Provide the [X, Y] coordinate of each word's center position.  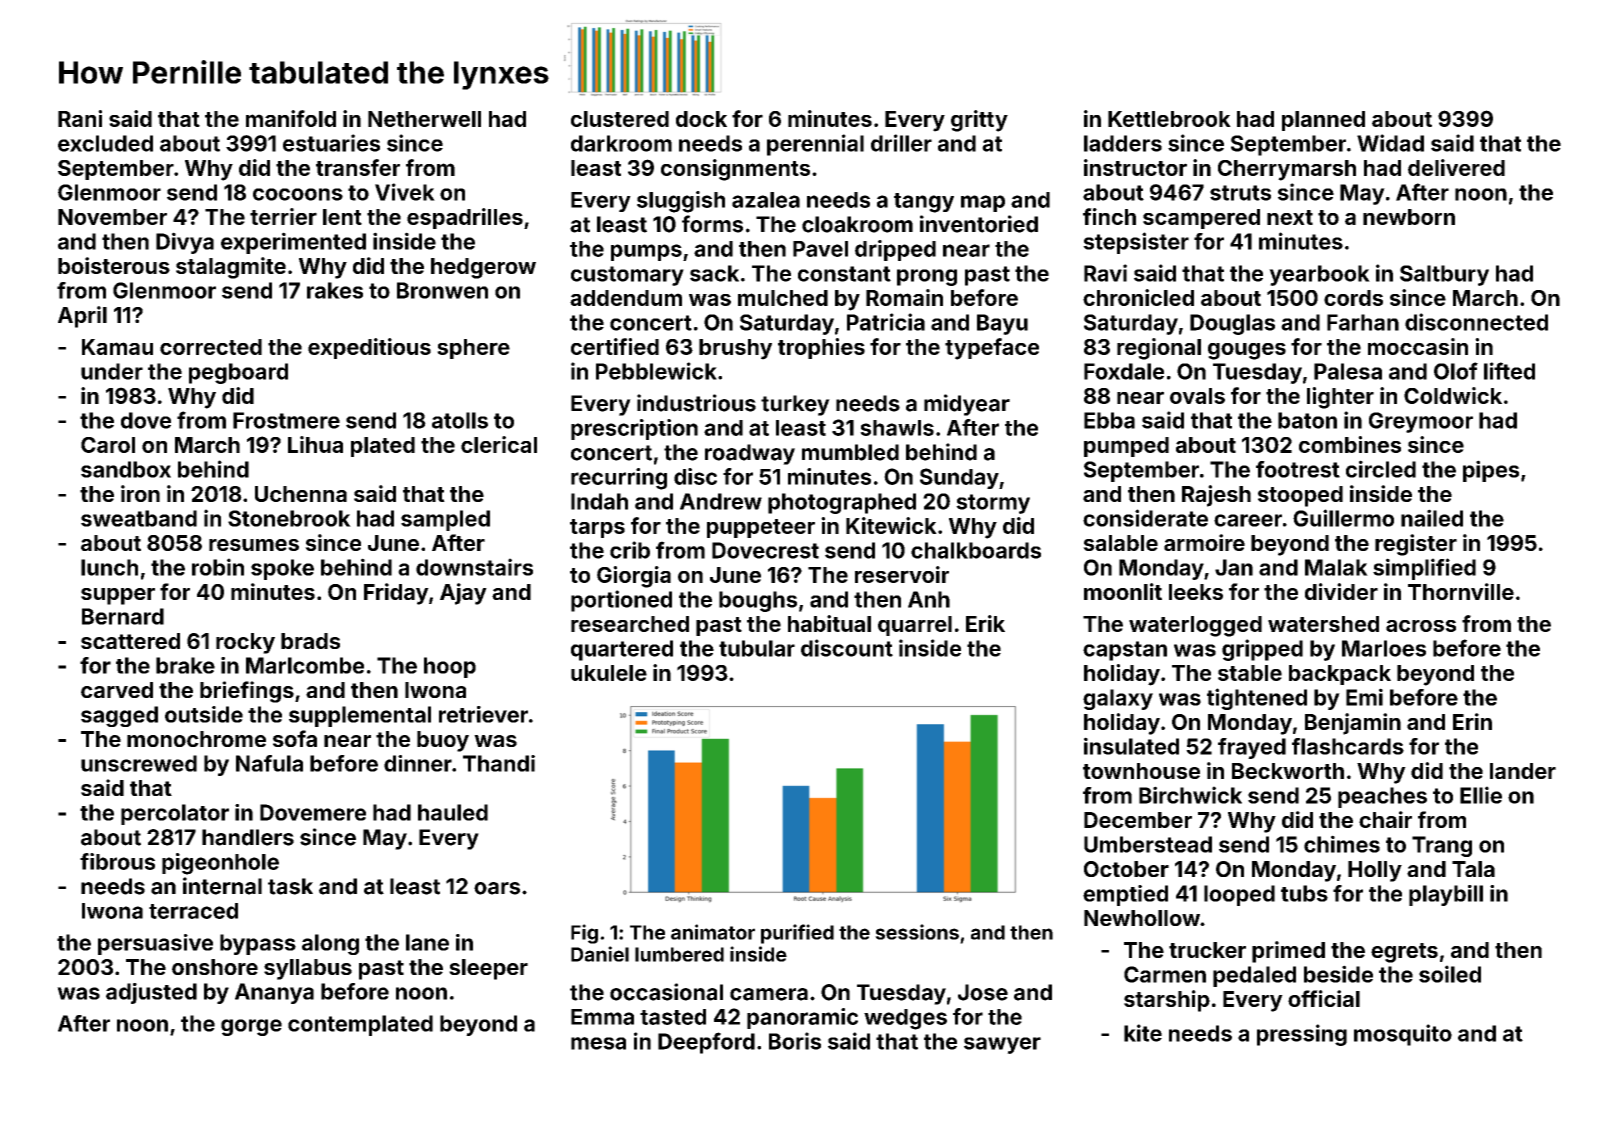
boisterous [114, 265]
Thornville [1461, 591]
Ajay [463, 594]
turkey [795, 405]
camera [769, 994]
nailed [1432, 518]
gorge [251, 1027]
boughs [758, 601]
